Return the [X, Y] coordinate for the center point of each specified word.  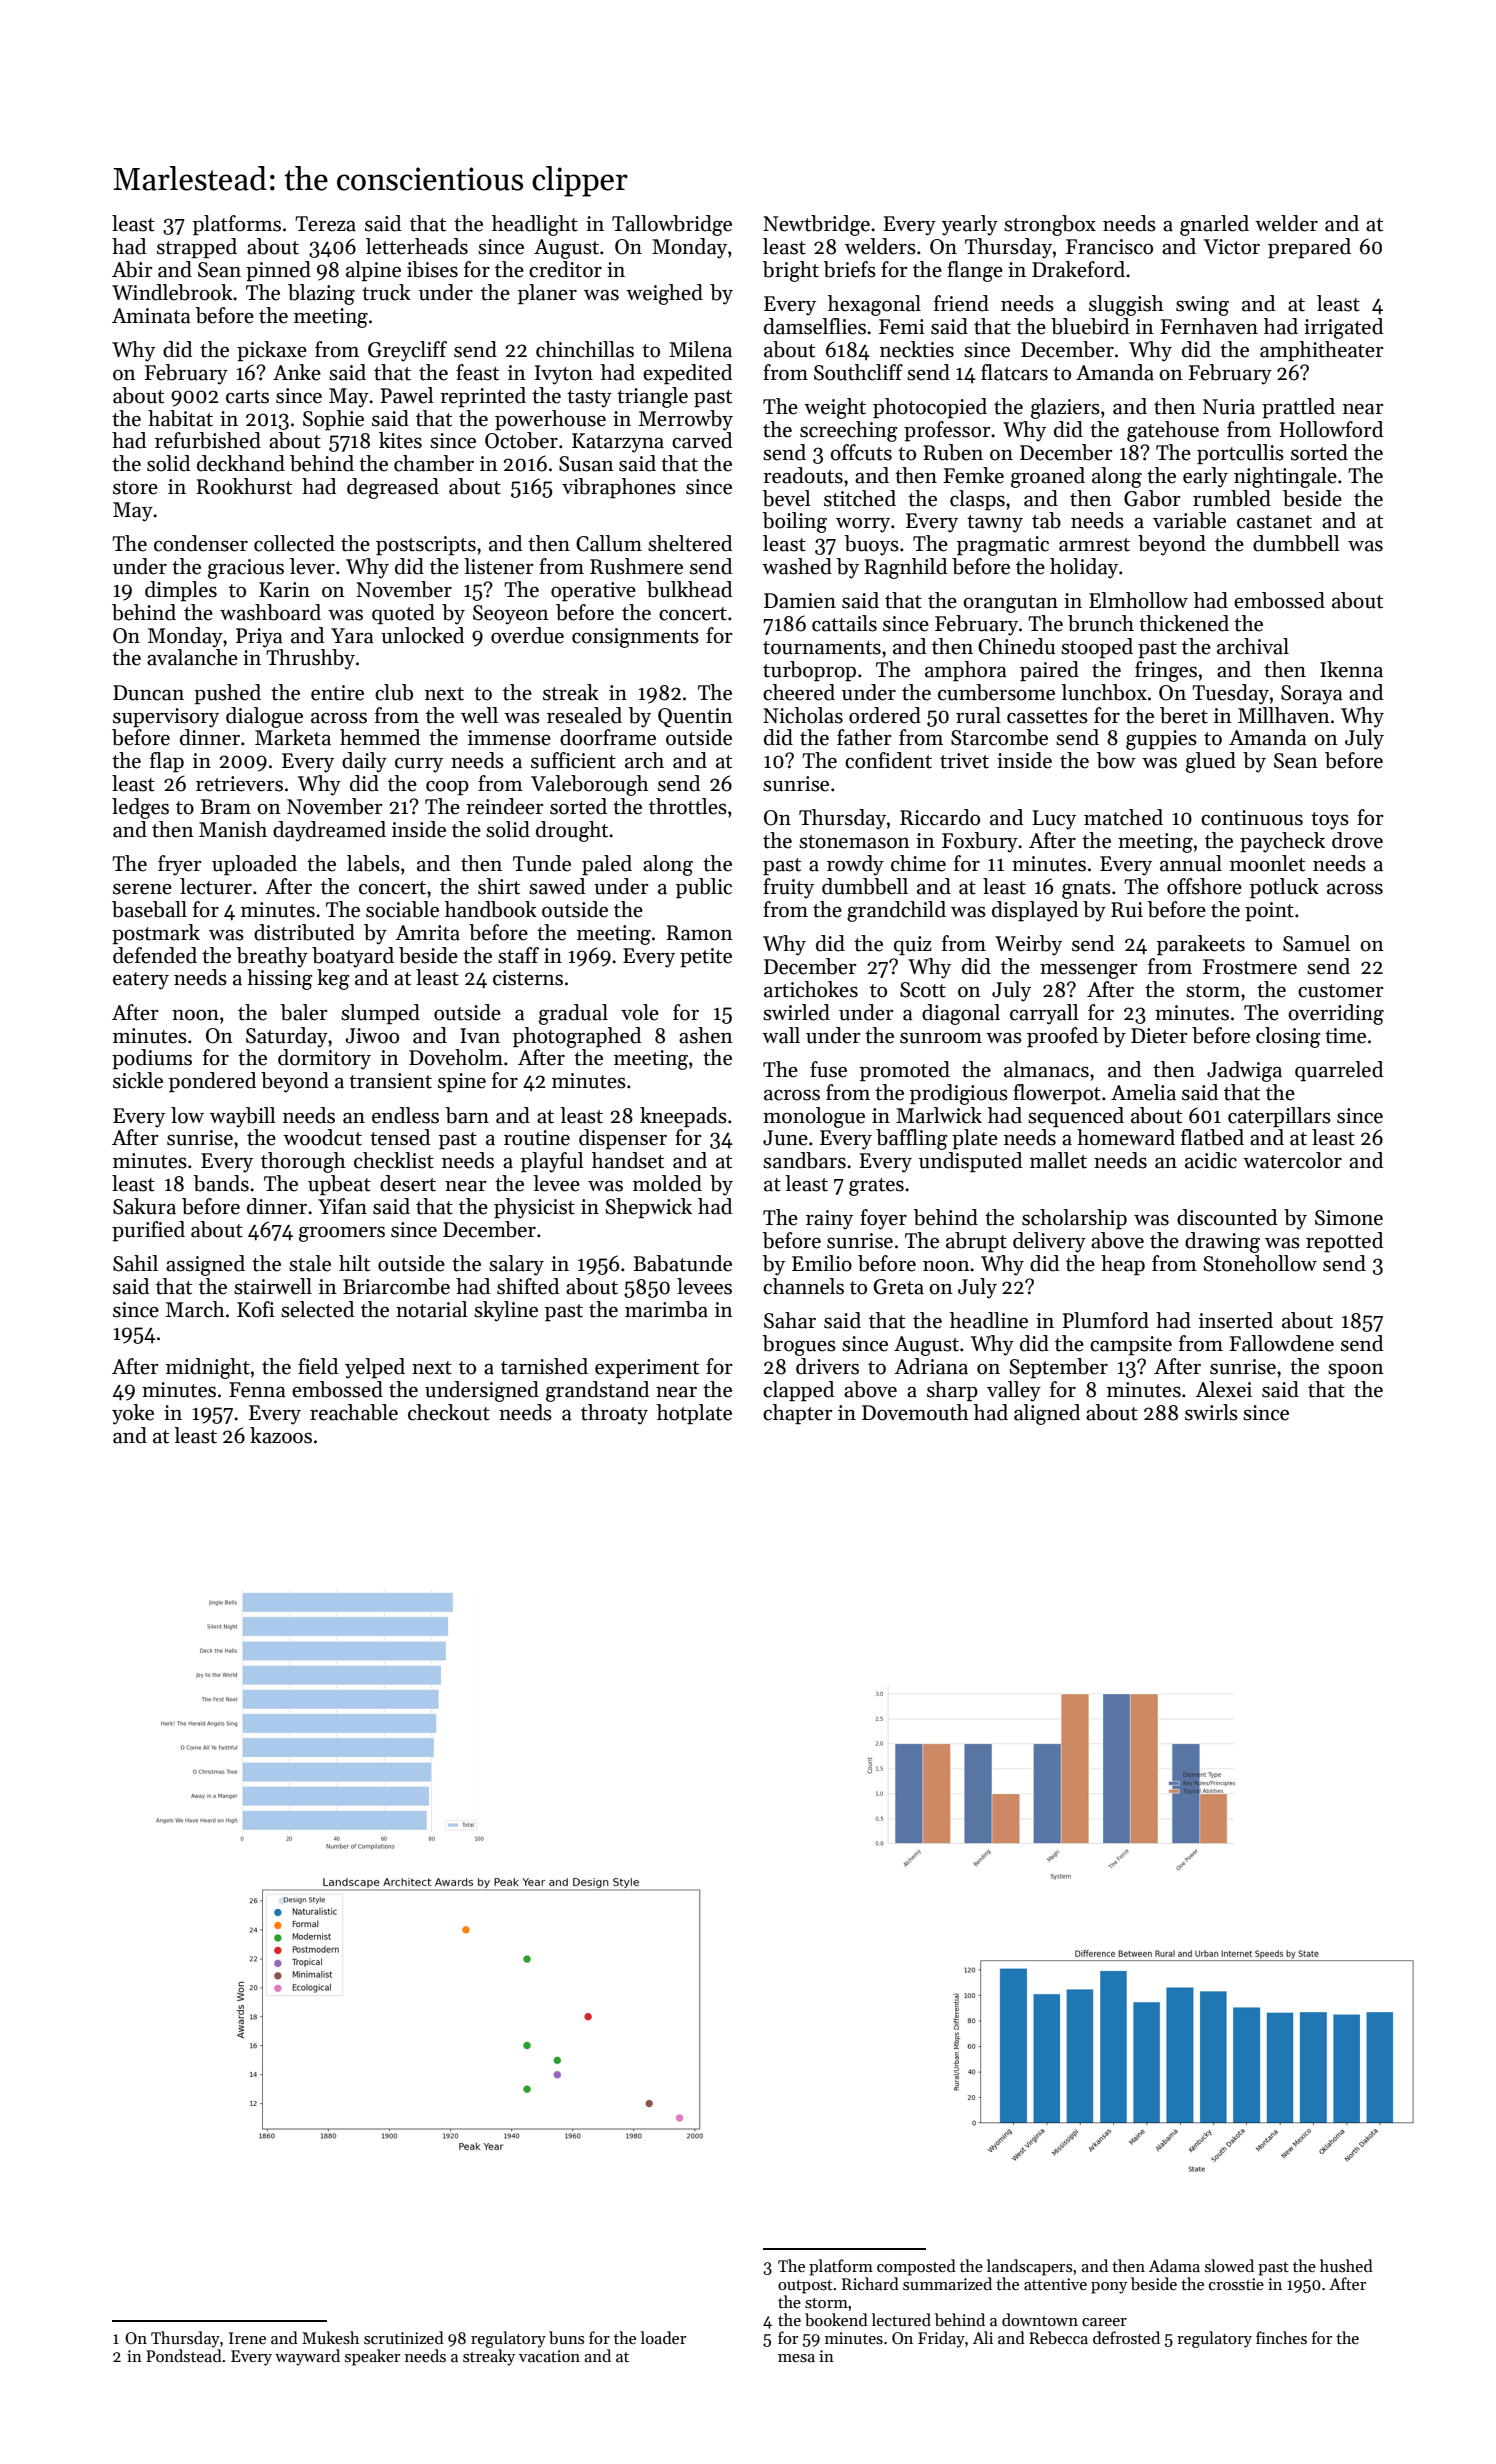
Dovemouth [915, 1412]
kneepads [683, 1117]
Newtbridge [816, 225]
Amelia [1143, 1092]
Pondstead [184, 2355]
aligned [1047, 1414]
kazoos [281, 1435]
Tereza [325, 224]
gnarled [1214, 225]
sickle [138, 1080]
